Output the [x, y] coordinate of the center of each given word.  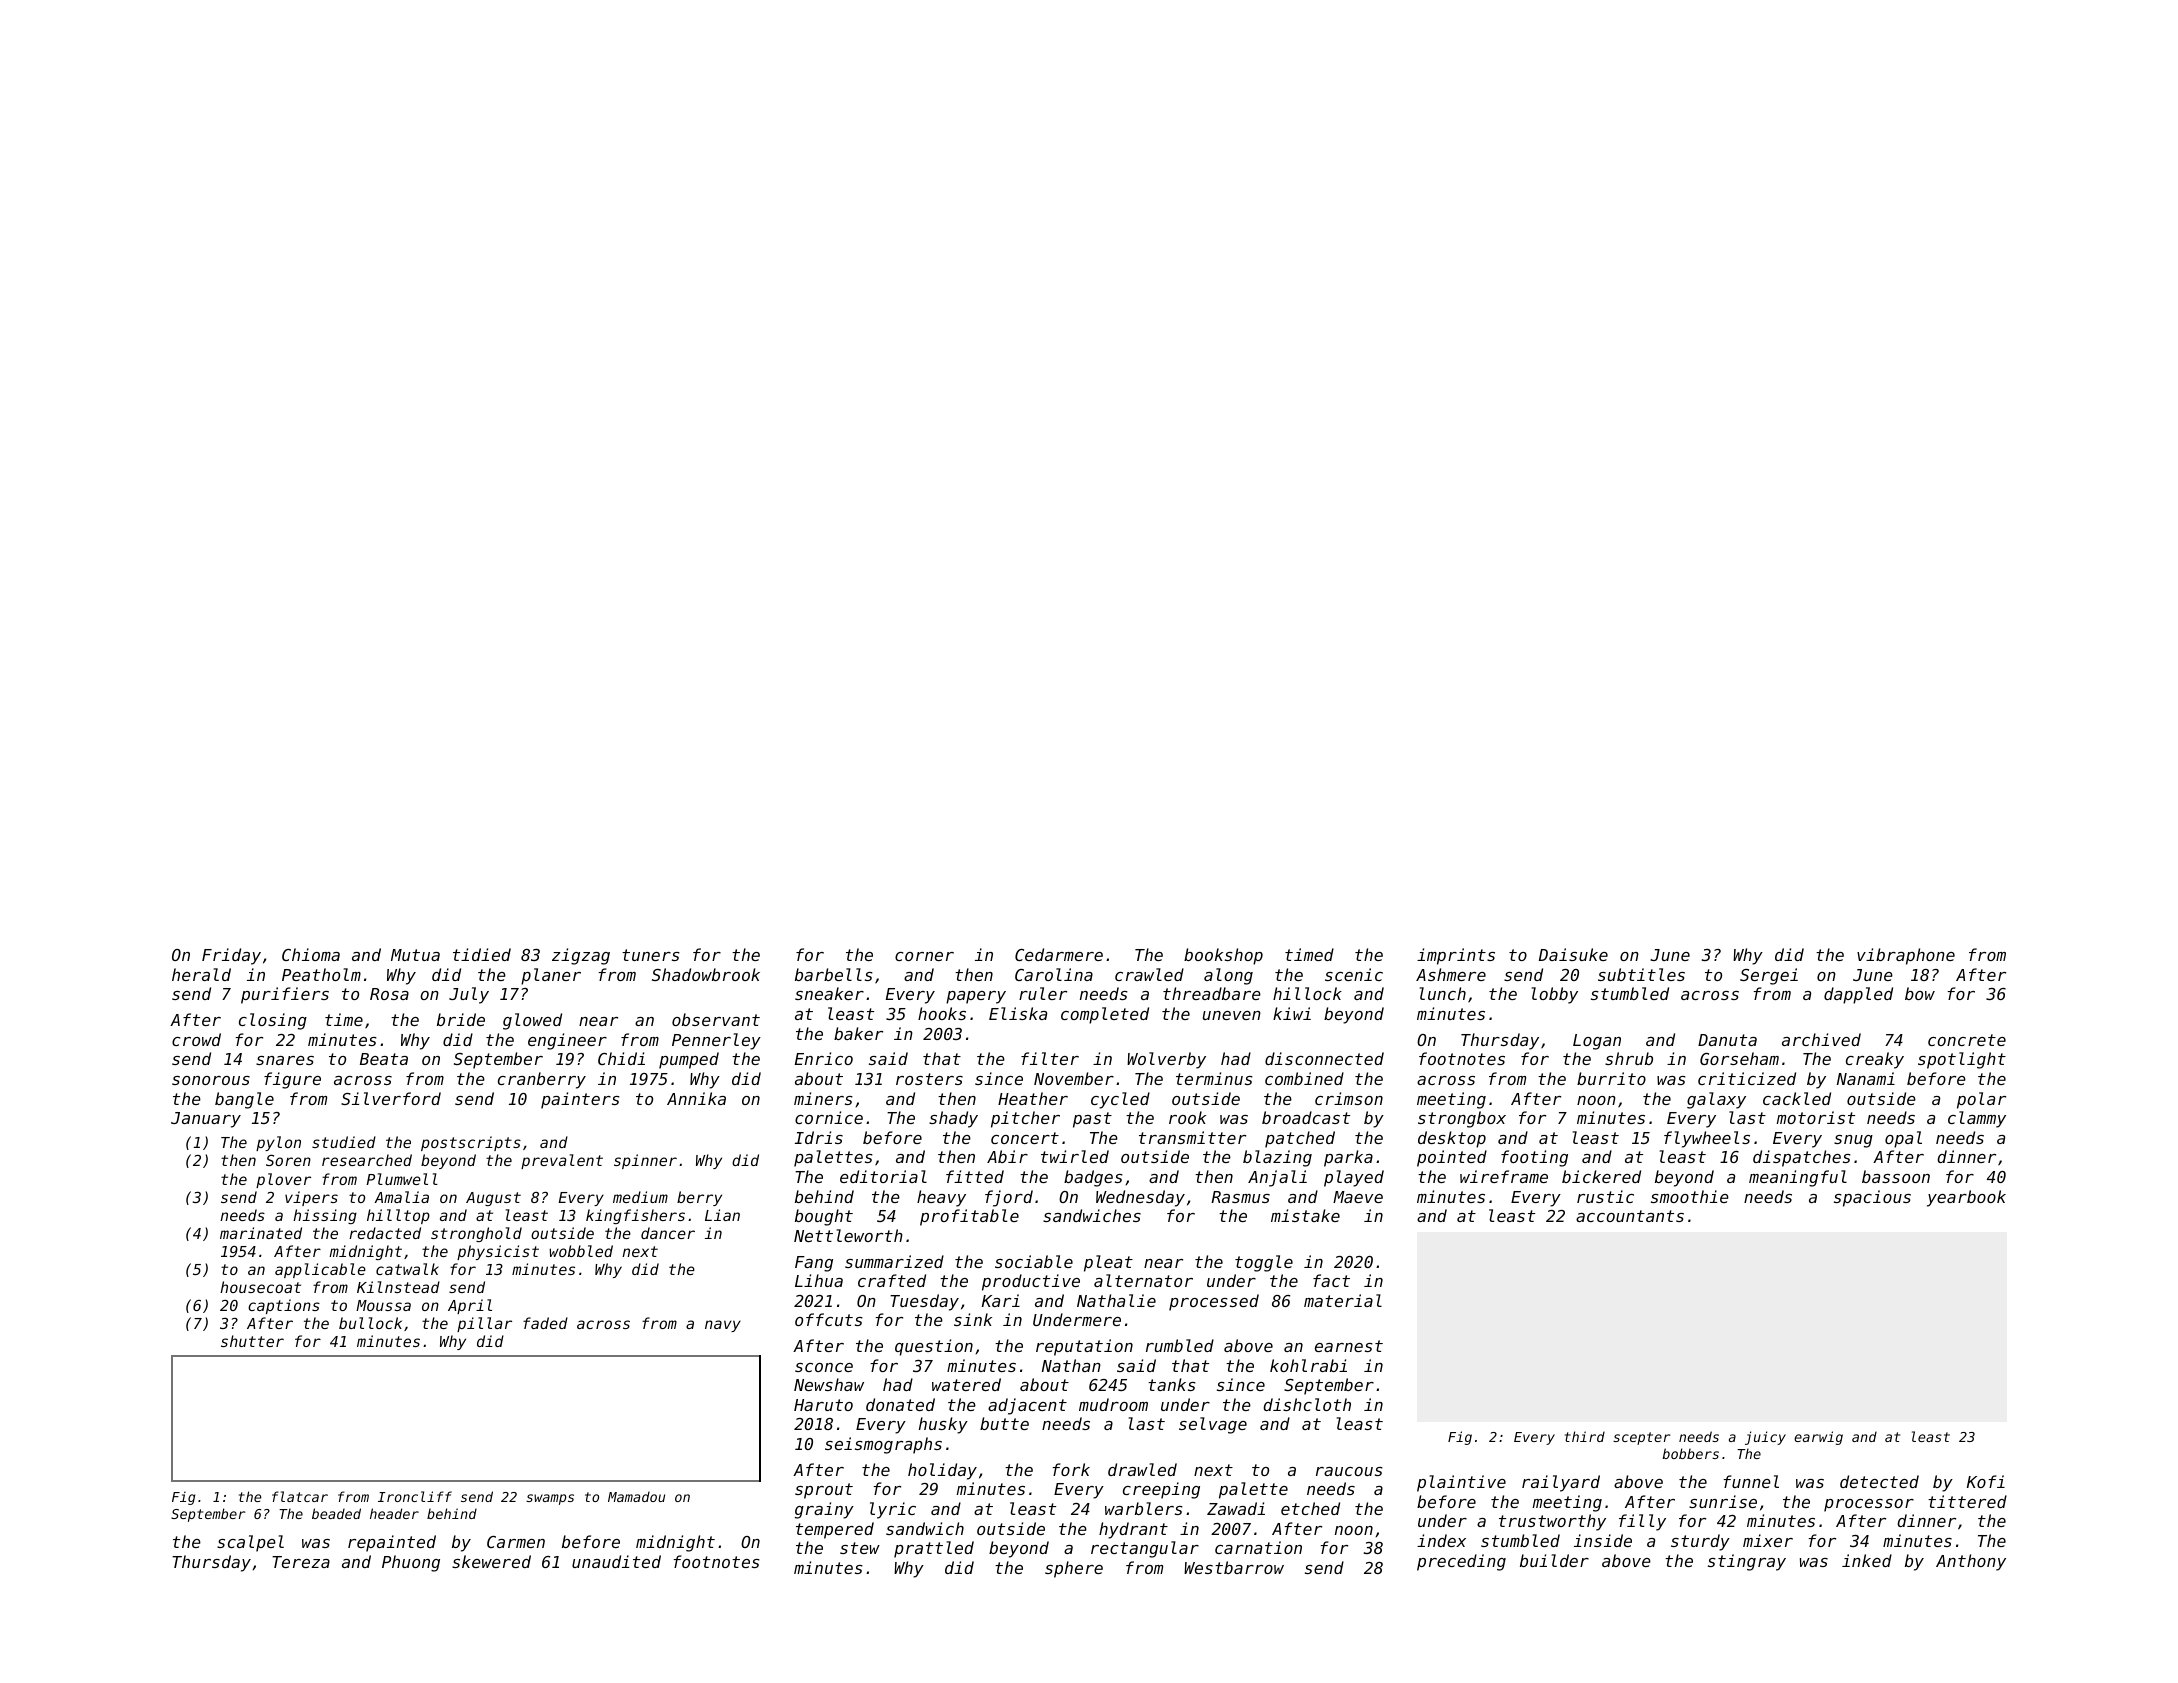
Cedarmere [1059, 954]
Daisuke [1573, 954]
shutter [252, 1341]
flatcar [300, 1496]
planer [551, 976]
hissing [325, 1216]
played [1354, 1178]
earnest [1349, 1346]
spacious [1872, 1198]
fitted [975, 1176]
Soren [288, 1160]
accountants [1630, 1216]
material [1343, 1300]
